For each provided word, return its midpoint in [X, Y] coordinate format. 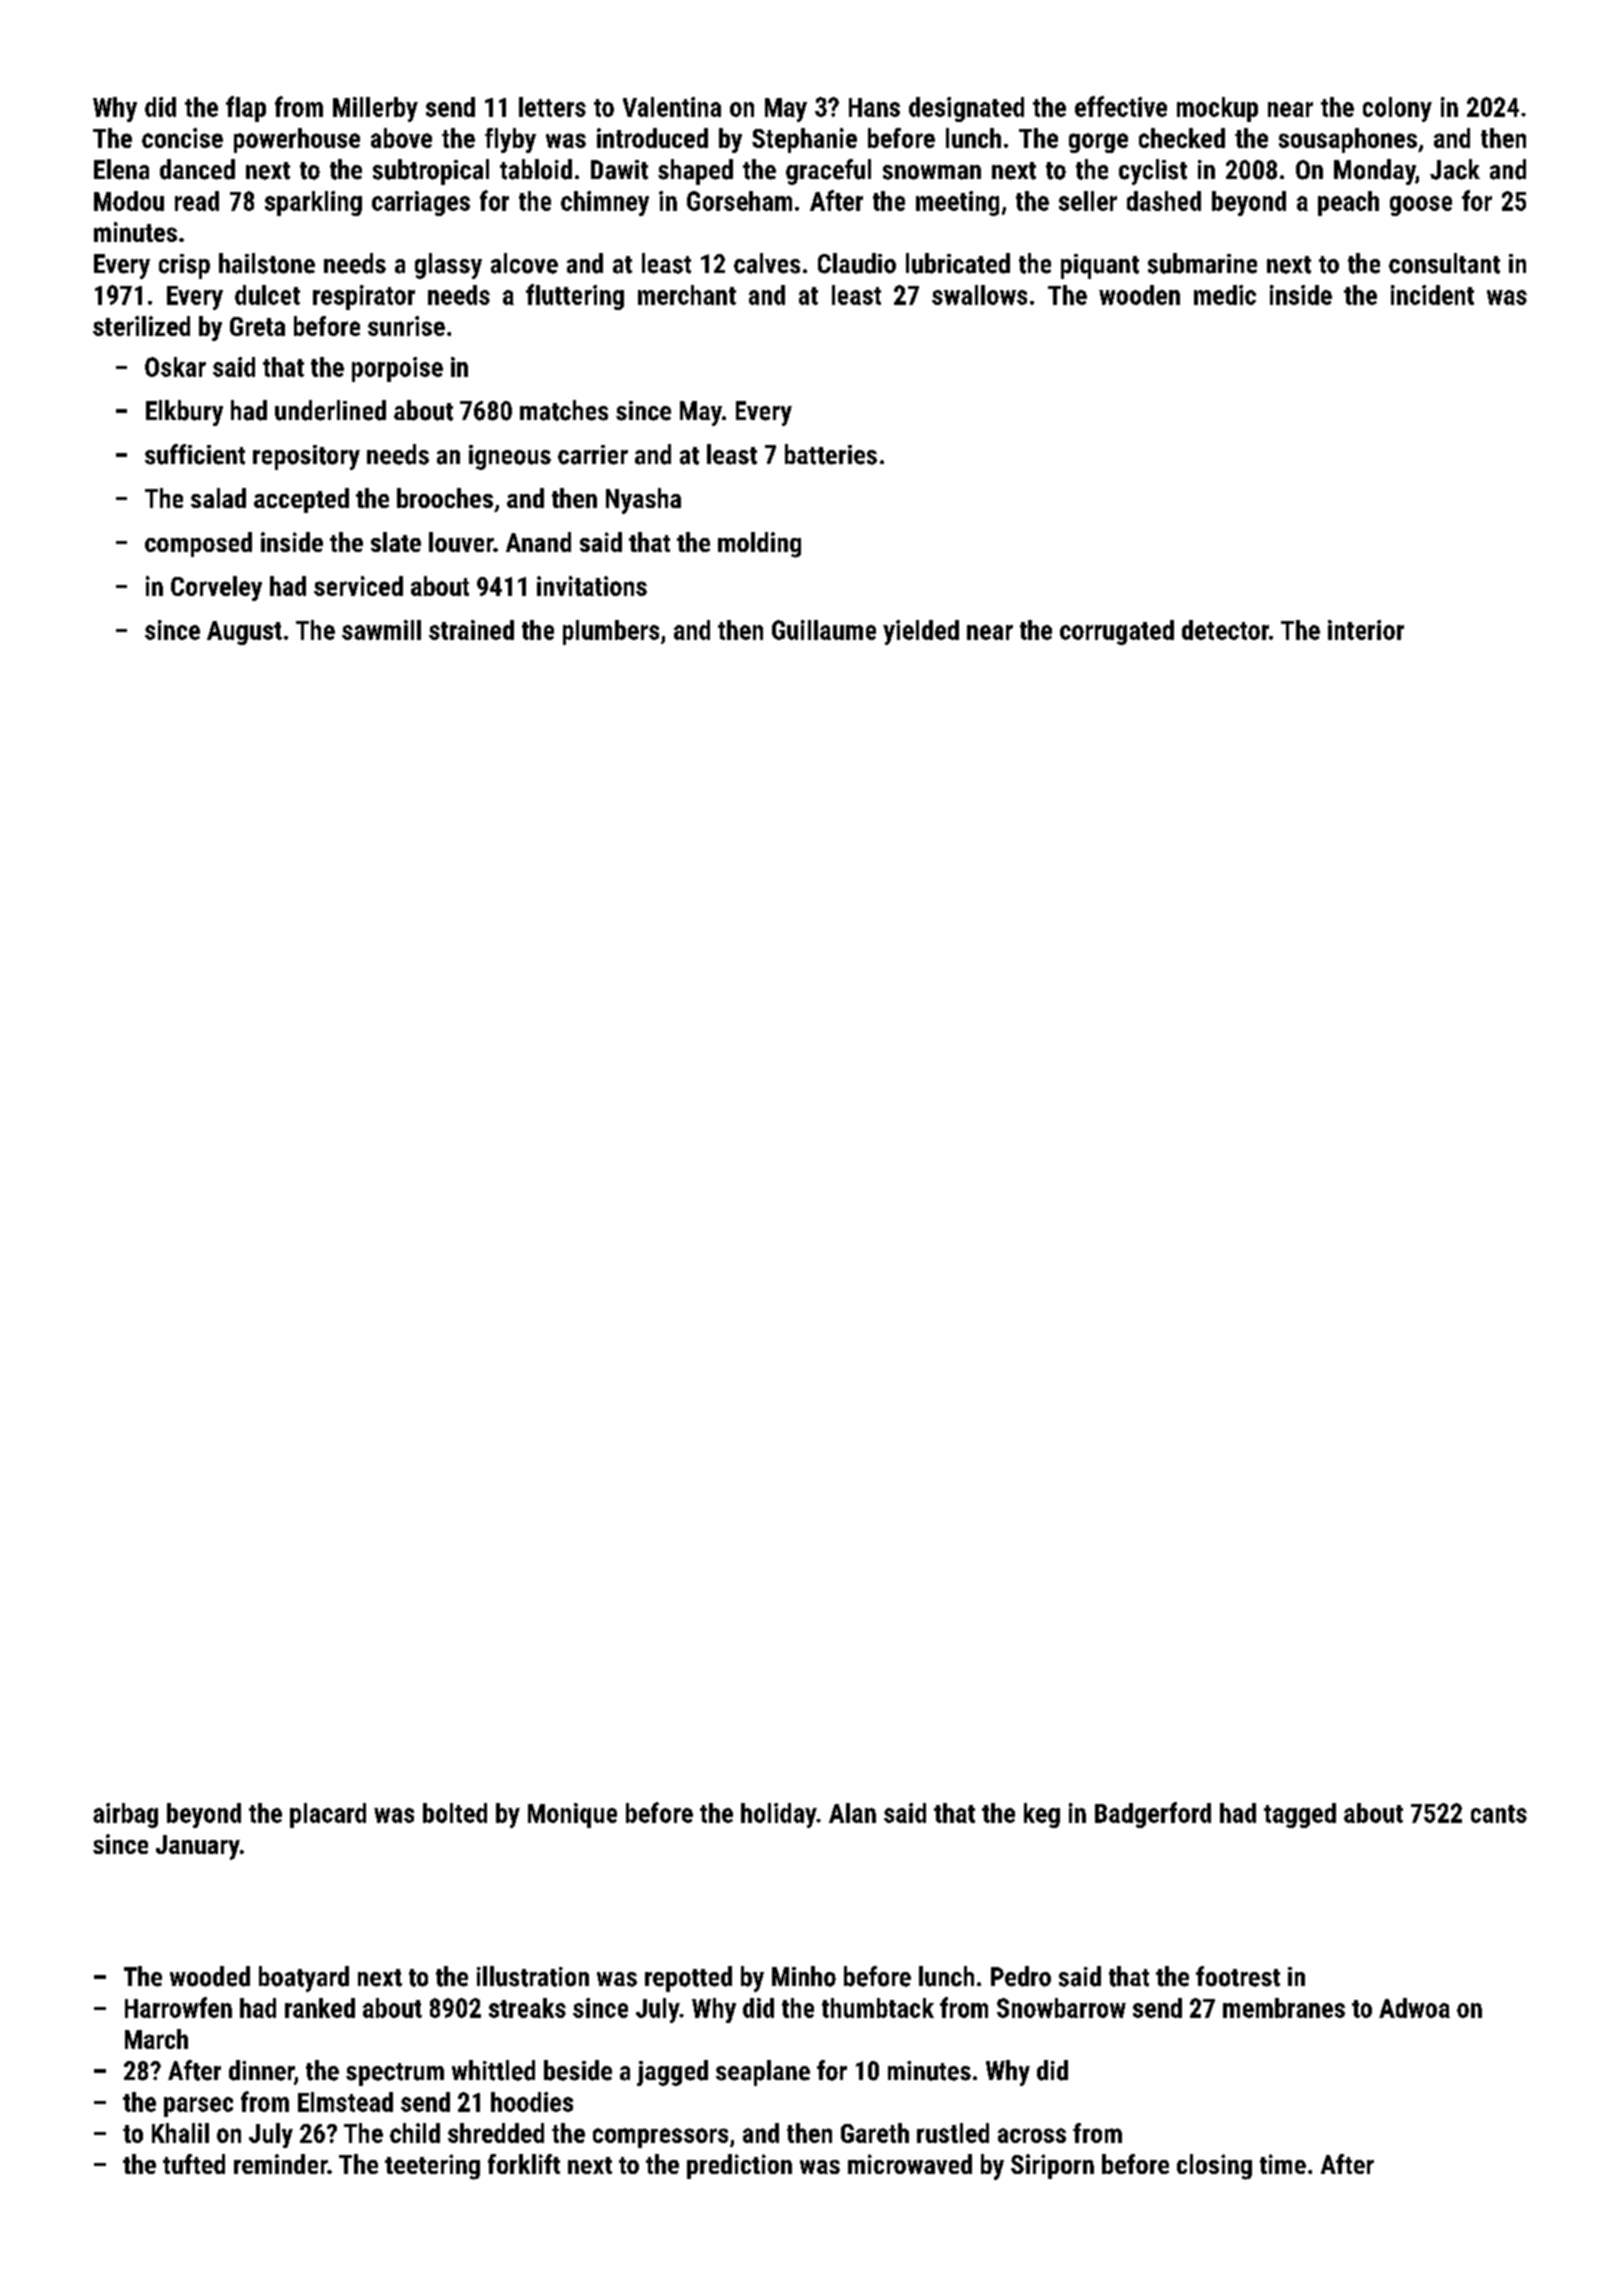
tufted [194, 2164]
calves [767, 263]
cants [1499, 1814]
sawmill [381, 630]
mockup [1217, 109]
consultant [1444, 263]
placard [328, 1815]
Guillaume [824, 630]
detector [1225, 630]
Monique [572, 1815]
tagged [1300, 1815]
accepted [301, 500]
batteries [831, 454]
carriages [421, 203]
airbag [125, 1815]
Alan [852, 1813]
